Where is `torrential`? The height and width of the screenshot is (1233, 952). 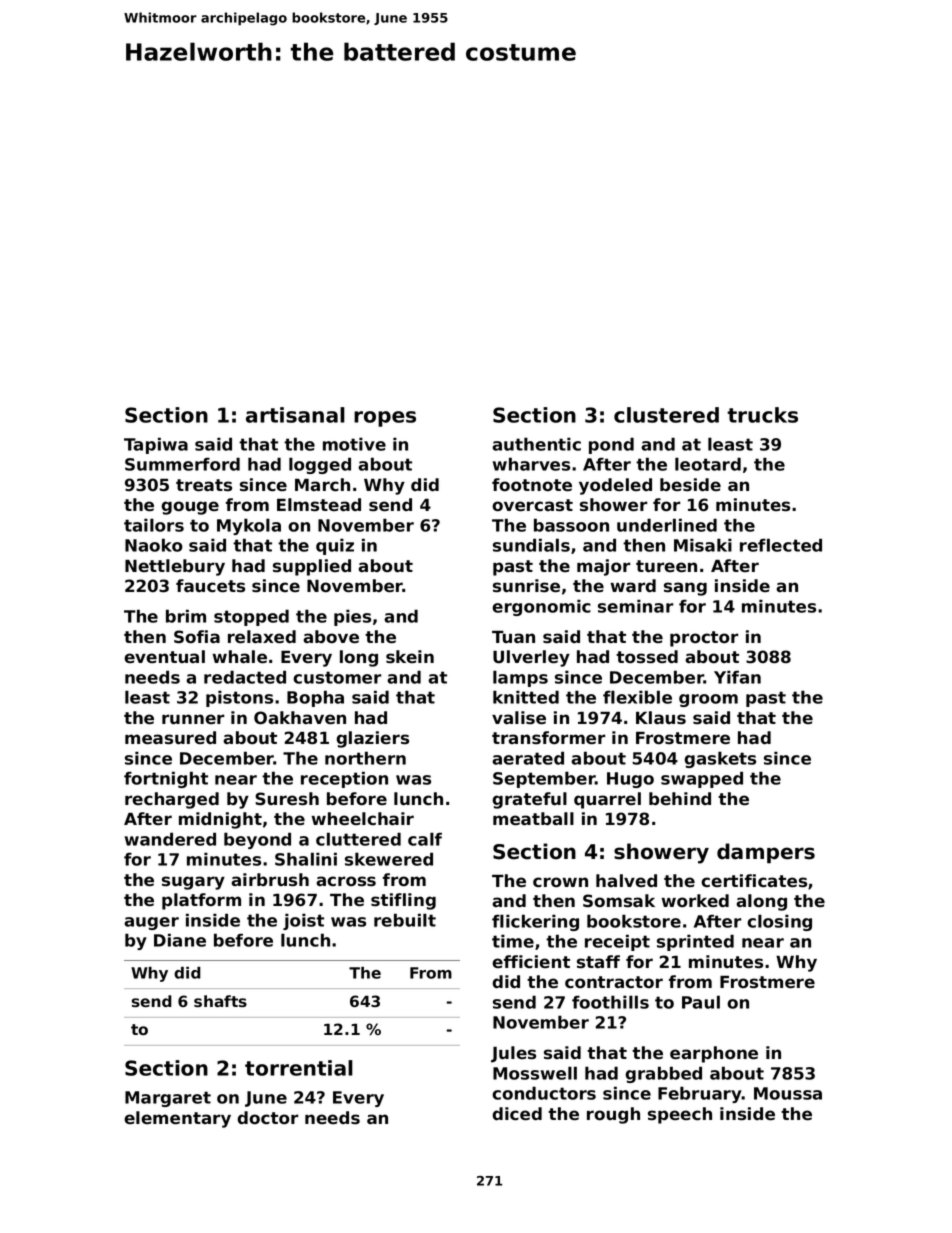 torrential is located at coordinates (299, 1068).
